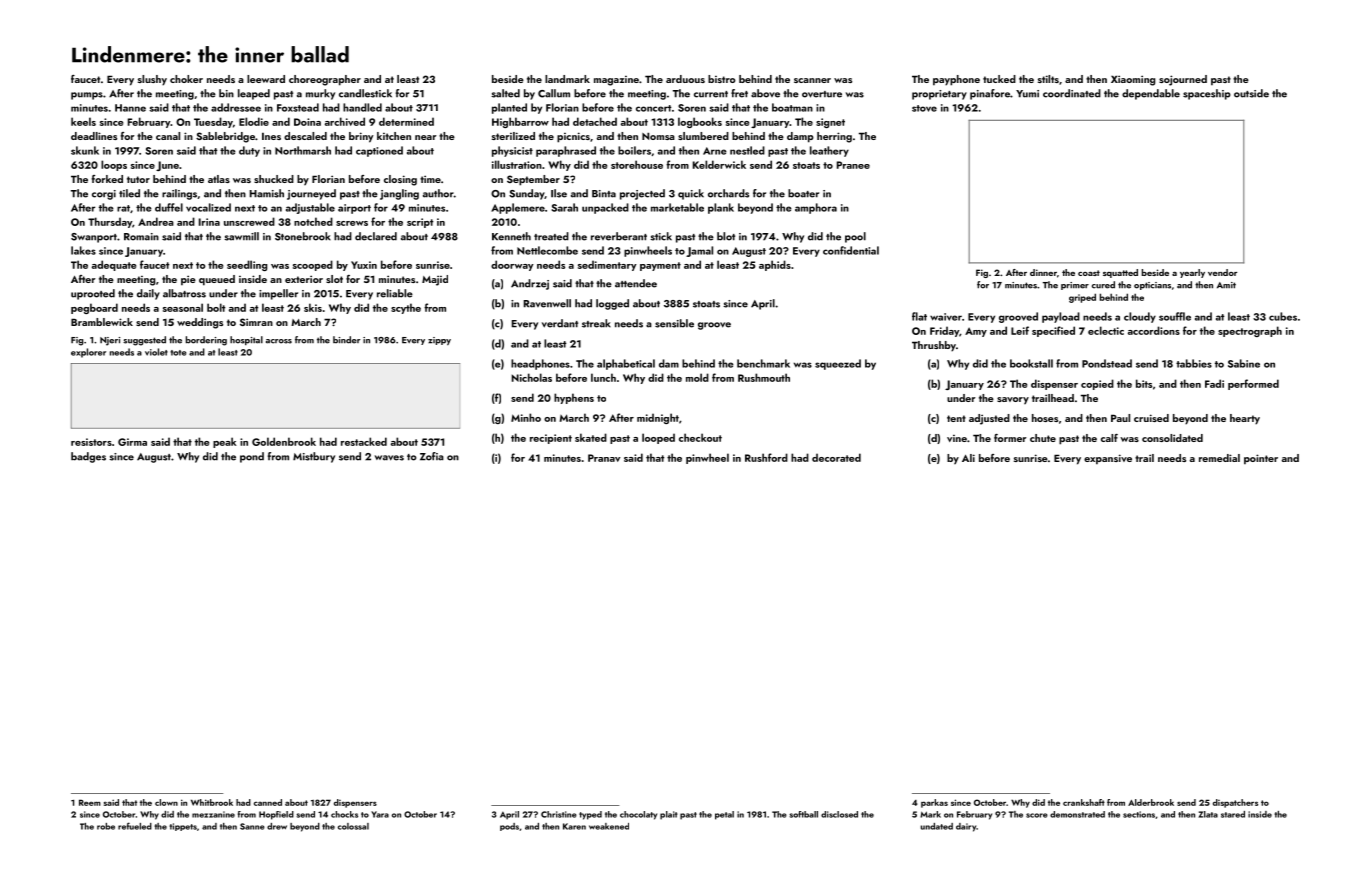 The width and height of the screenshot is (1372, 887). What do you see at coordinates (432, 456) in the screenshot?
I see `Zofia` at bounding box center [432, 456].
